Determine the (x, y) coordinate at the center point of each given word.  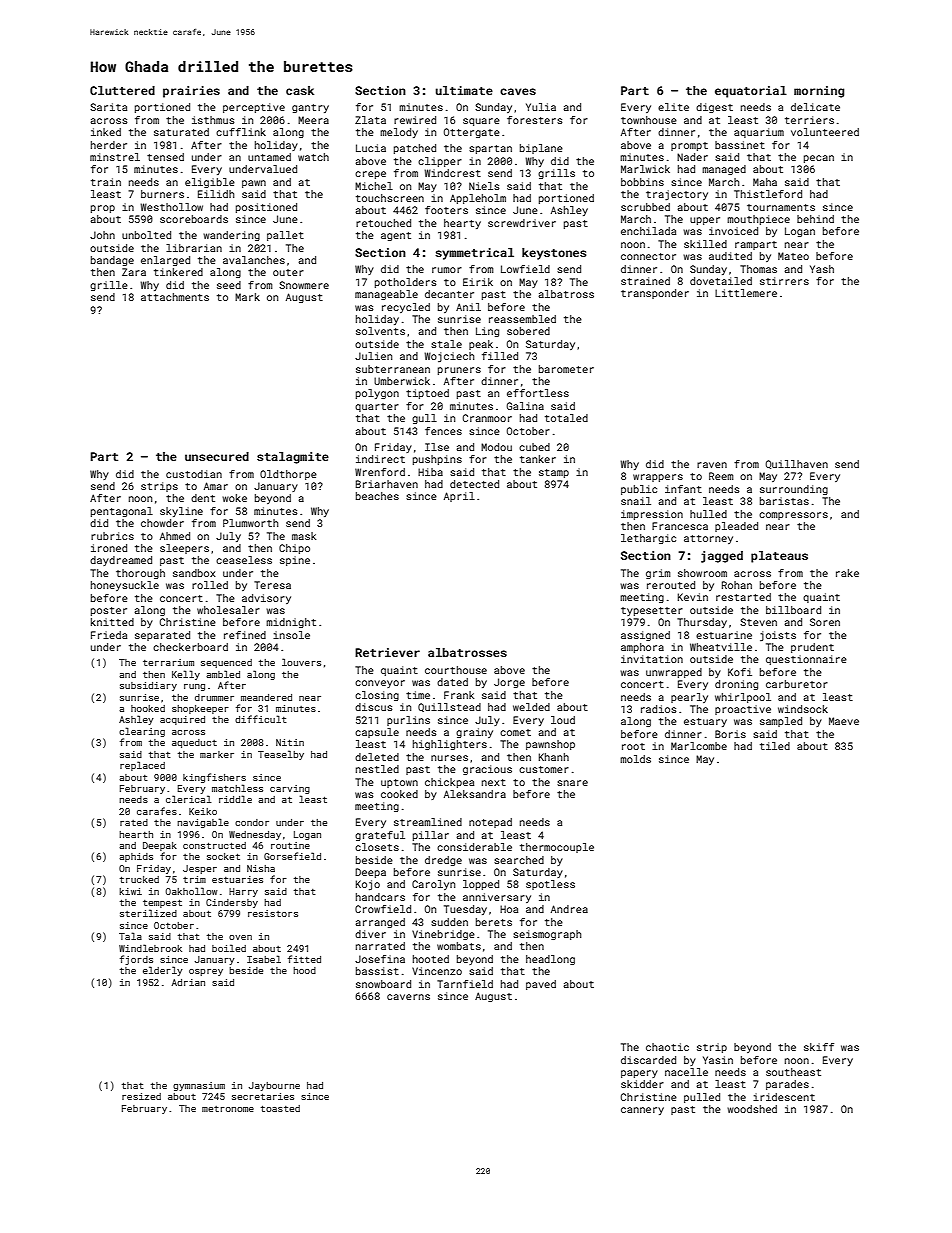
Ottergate (472, 133)
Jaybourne (274, 1086)
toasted (280, 1108)
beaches (377, 496)
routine (290, 845)
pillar (431, 836)
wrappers (658, 478)
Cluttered (122, 90)
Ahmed (175, 536)
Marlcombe (699, 746)
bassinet (740, 145)
